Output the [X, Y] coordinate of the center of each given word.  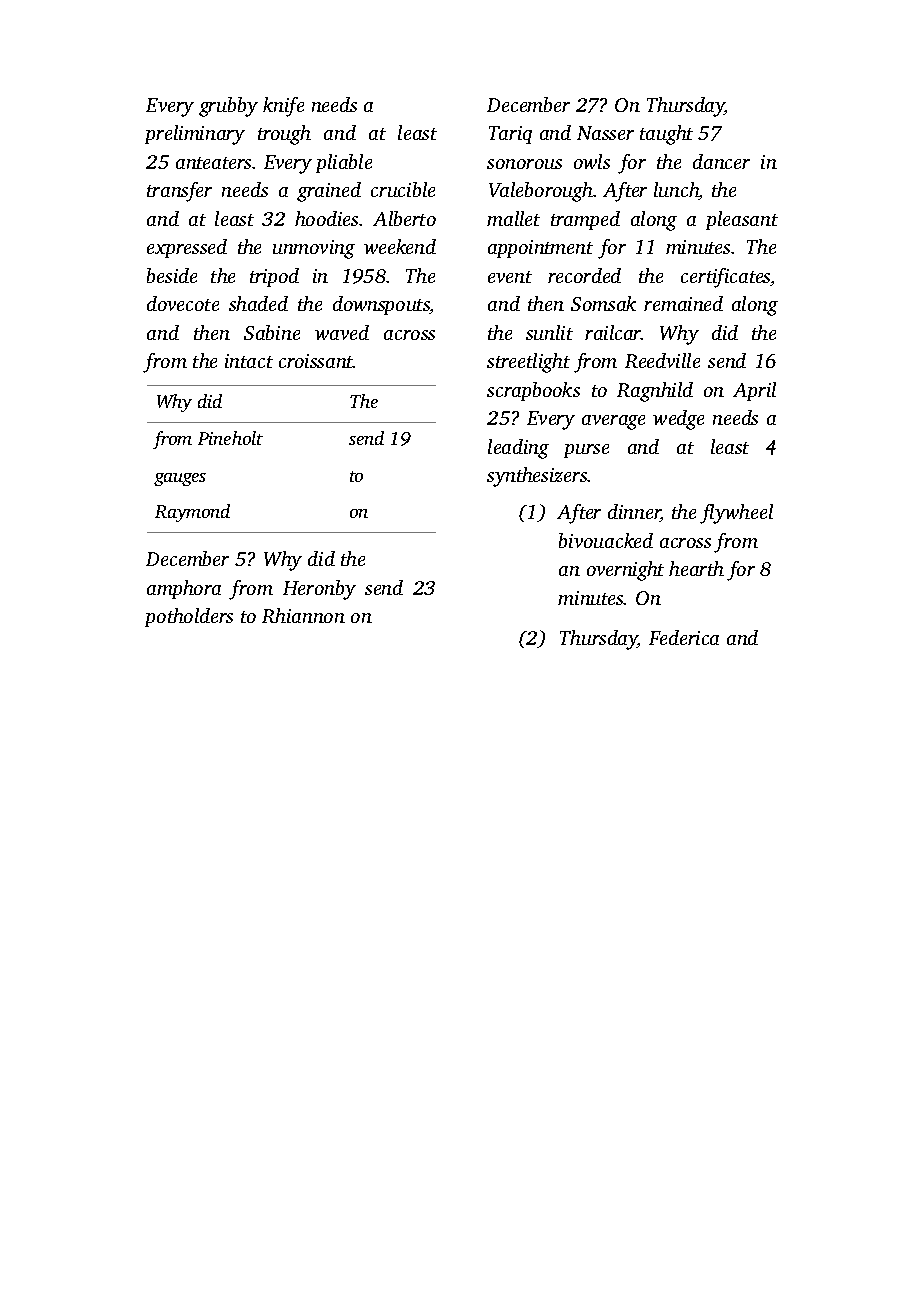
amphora [184, 589]
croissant [316, 361]
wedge [678, 420]
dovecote [183, 303]
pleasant [742, 220]
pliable [344, 163]
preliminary [195, 135]
